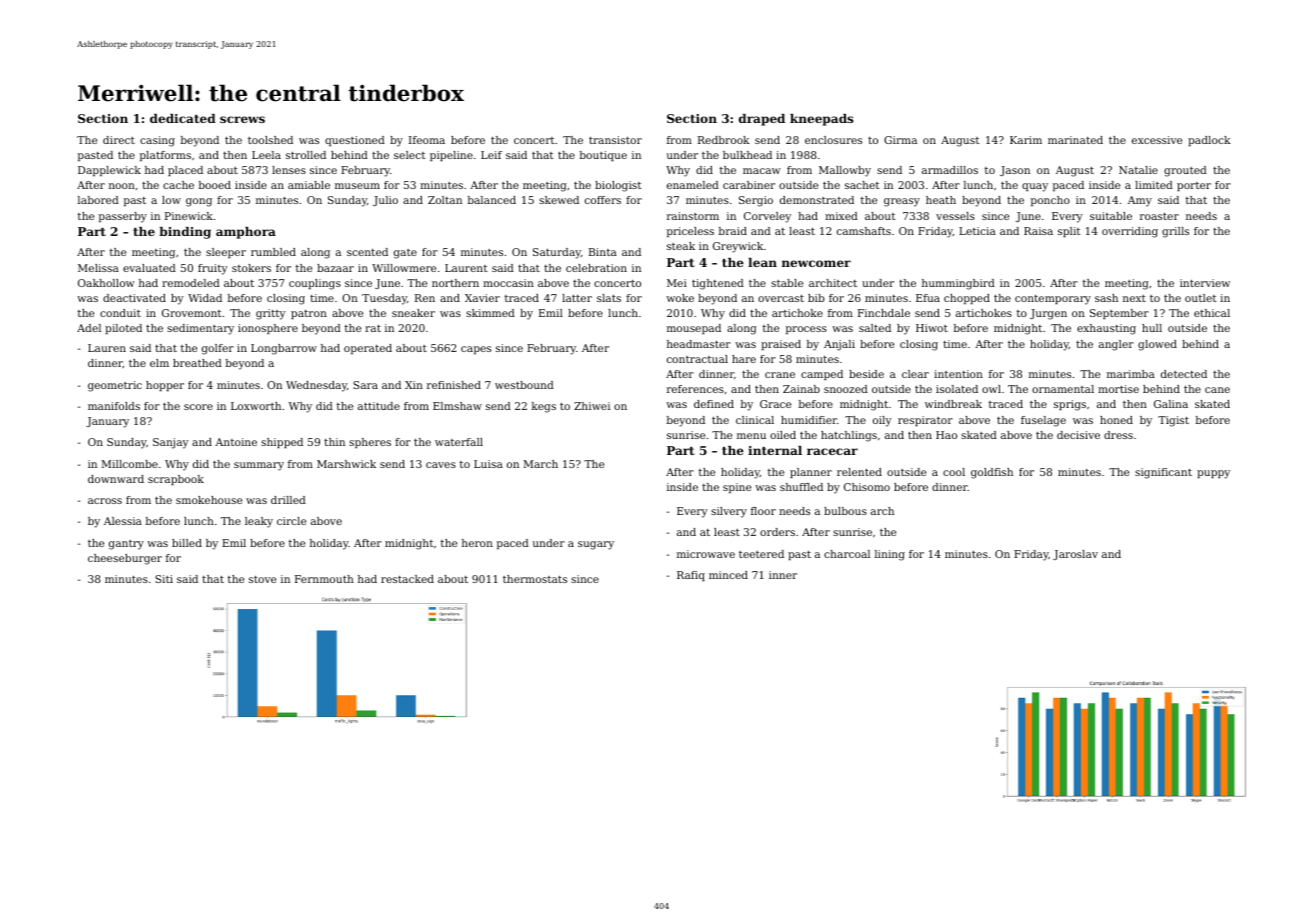 The width and height of the document is (1308, 924). What do you see at coordinates (832, 451) in the document?
I see `racecar` at bounding box center [832, 451].
